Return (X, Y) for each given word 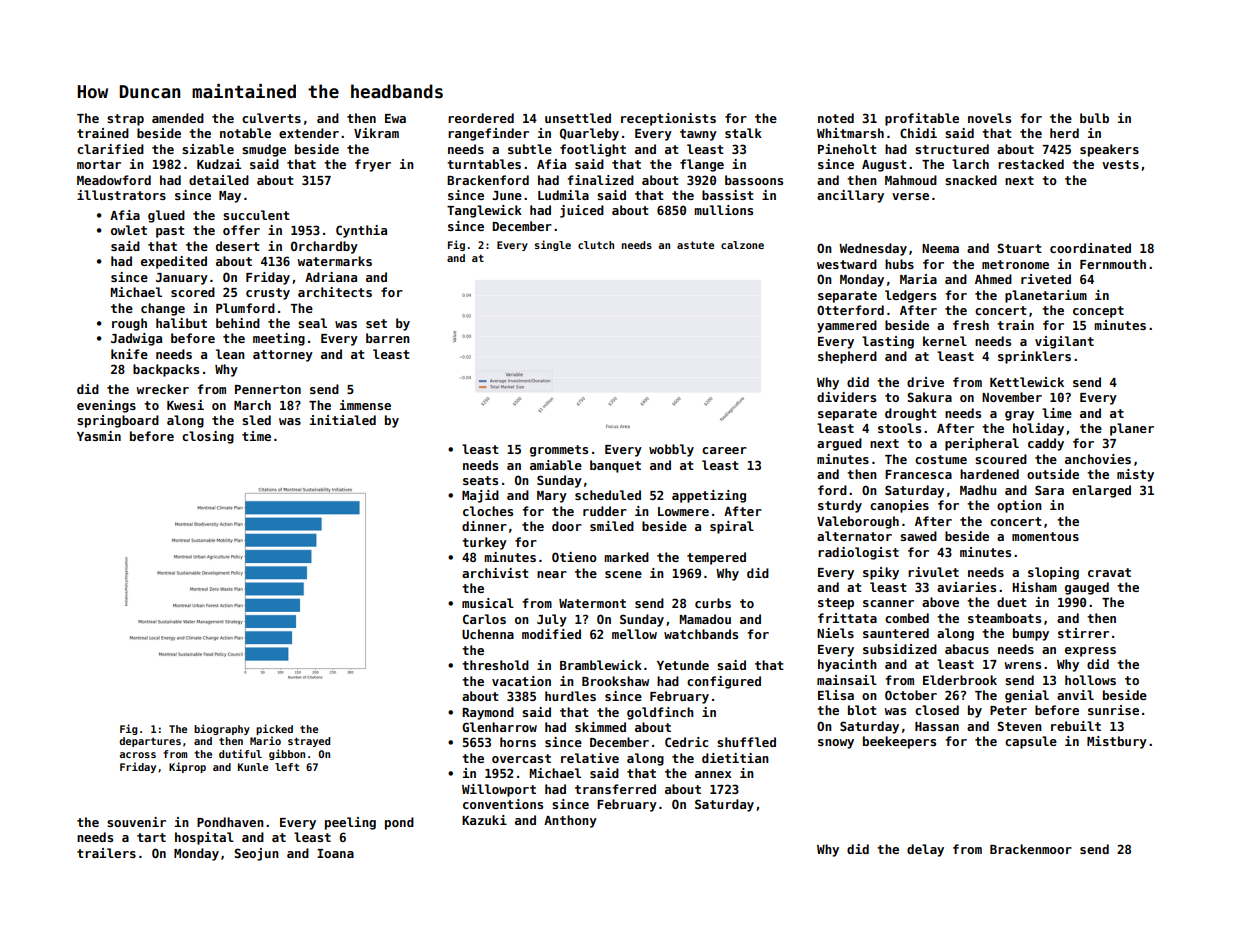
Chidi (918, 133)
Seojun (256, 854)
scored (193, 292)
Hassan (937, 726)
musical (488, 603)
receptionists (668, 119)
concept (1098, 312)
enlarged (1101, 491)
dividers (846, 397)
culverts (271, 118)
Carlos (484, 619)
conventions (503, 804)
